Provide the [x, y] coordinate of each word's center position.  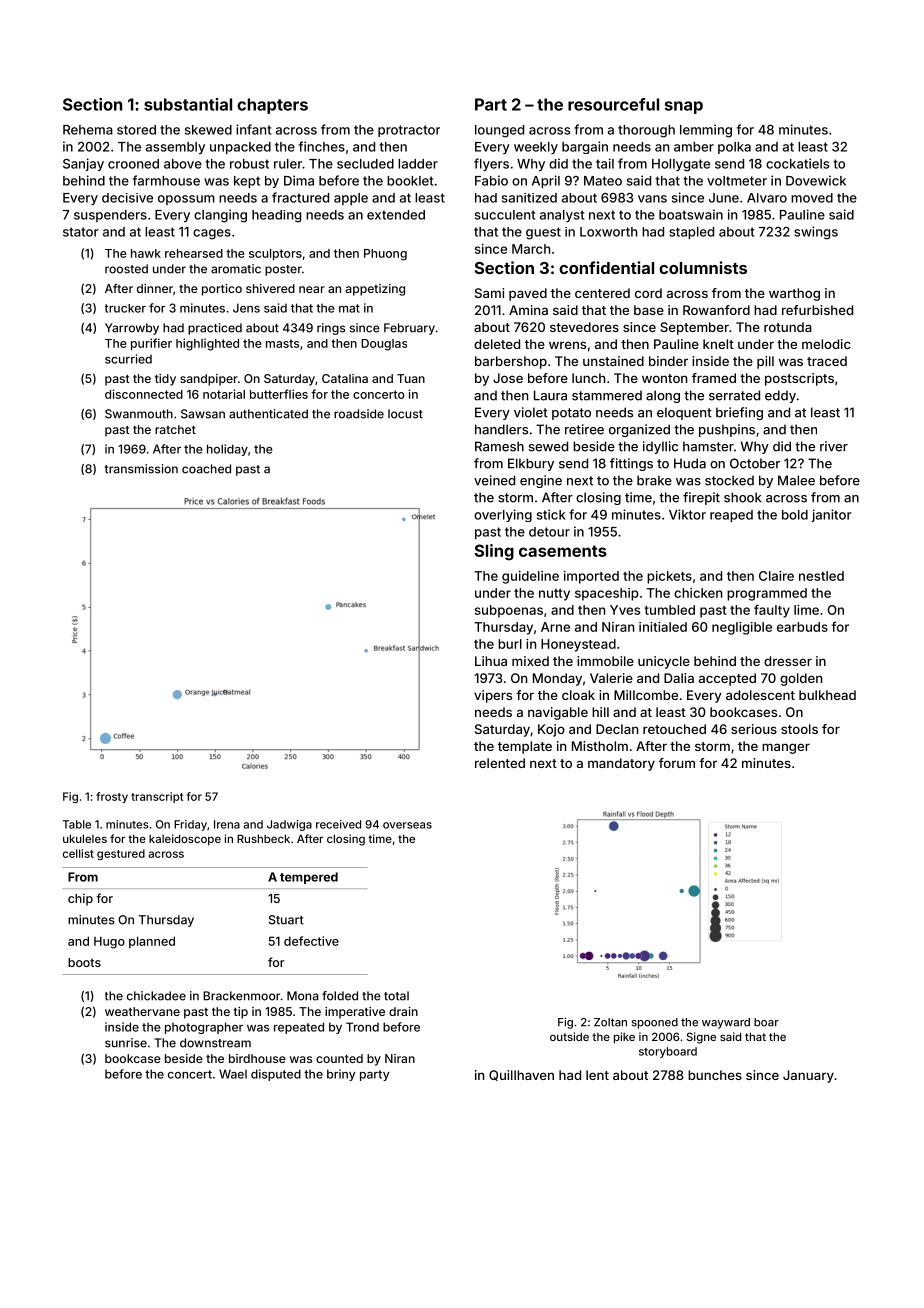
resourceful [613, 104]
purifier [151, 344]
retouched [674, 729]
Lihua [491, 661]
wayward [726, 1023]
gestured [121, 854]
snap [684, 107]
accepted [727, 679]
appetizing [375, 290]
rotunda [788, 327]
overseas [407, 825]
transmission [141, 469]
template [525, 747]
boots [84, 962]
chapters [272, 106]
